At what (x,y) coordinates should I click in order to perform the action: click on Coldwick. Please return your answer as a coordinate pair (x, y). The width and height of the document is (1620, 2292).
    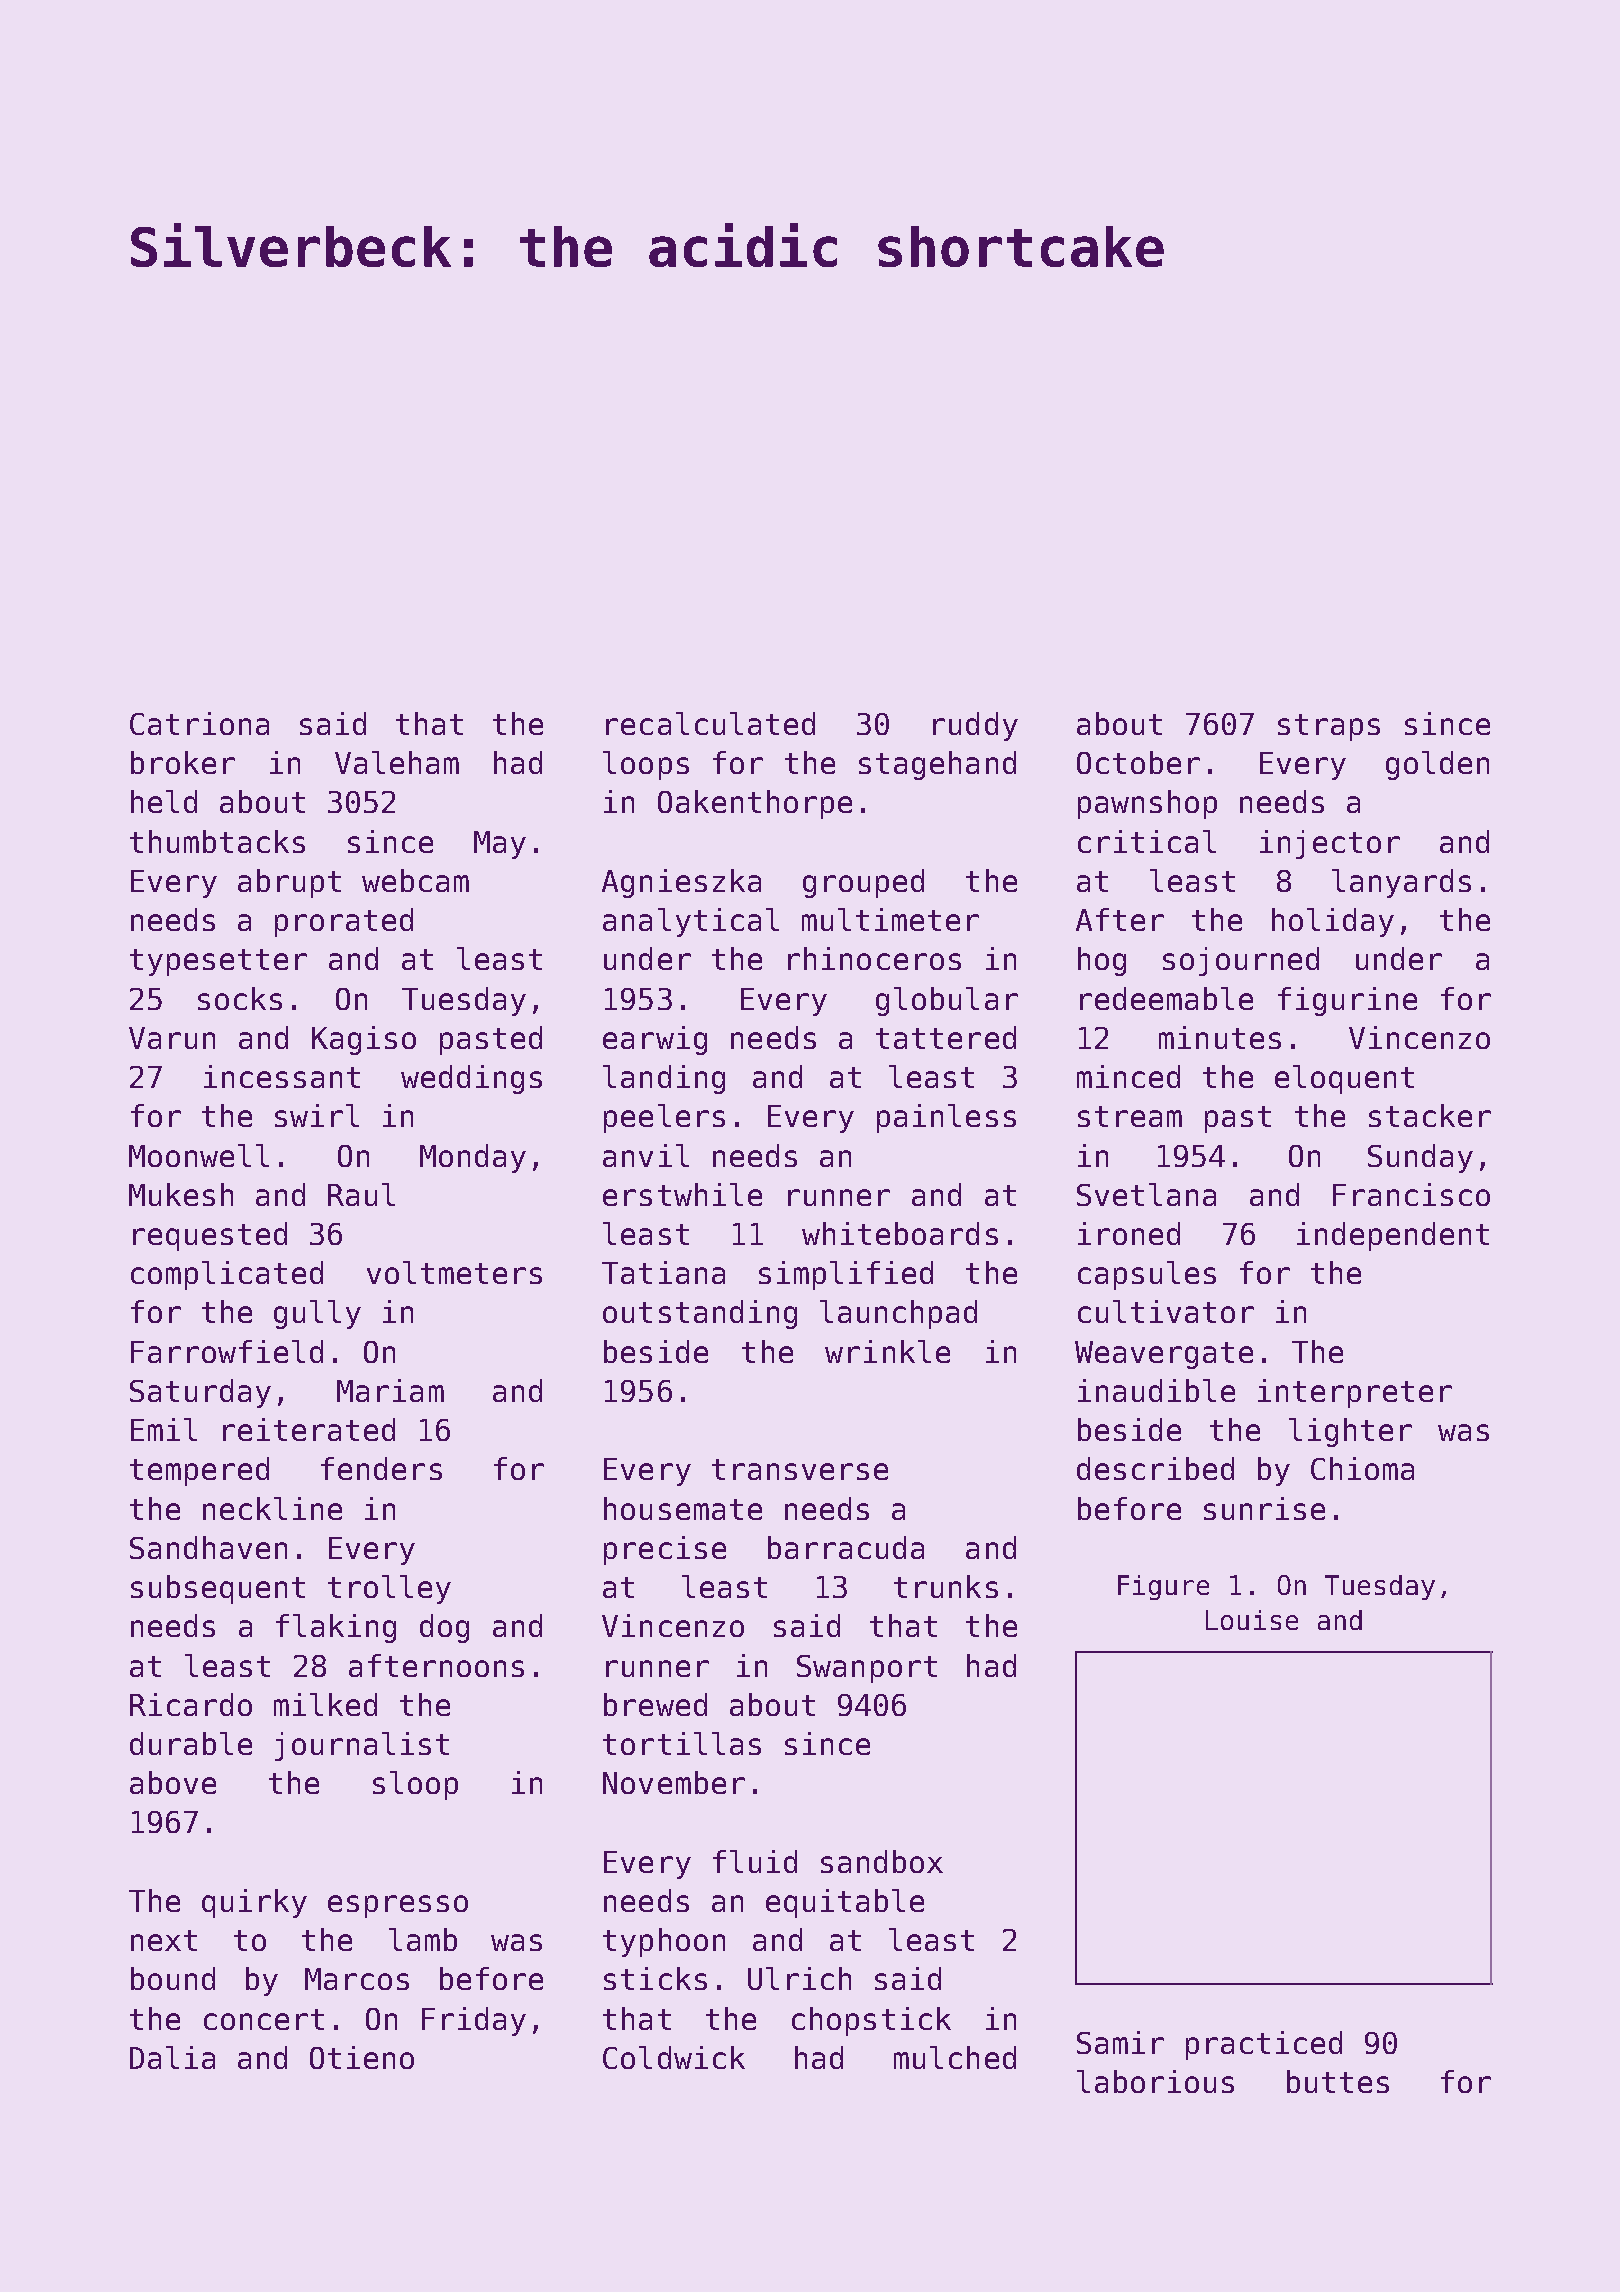
    Looking at the image, I should click on (674, 2057).
